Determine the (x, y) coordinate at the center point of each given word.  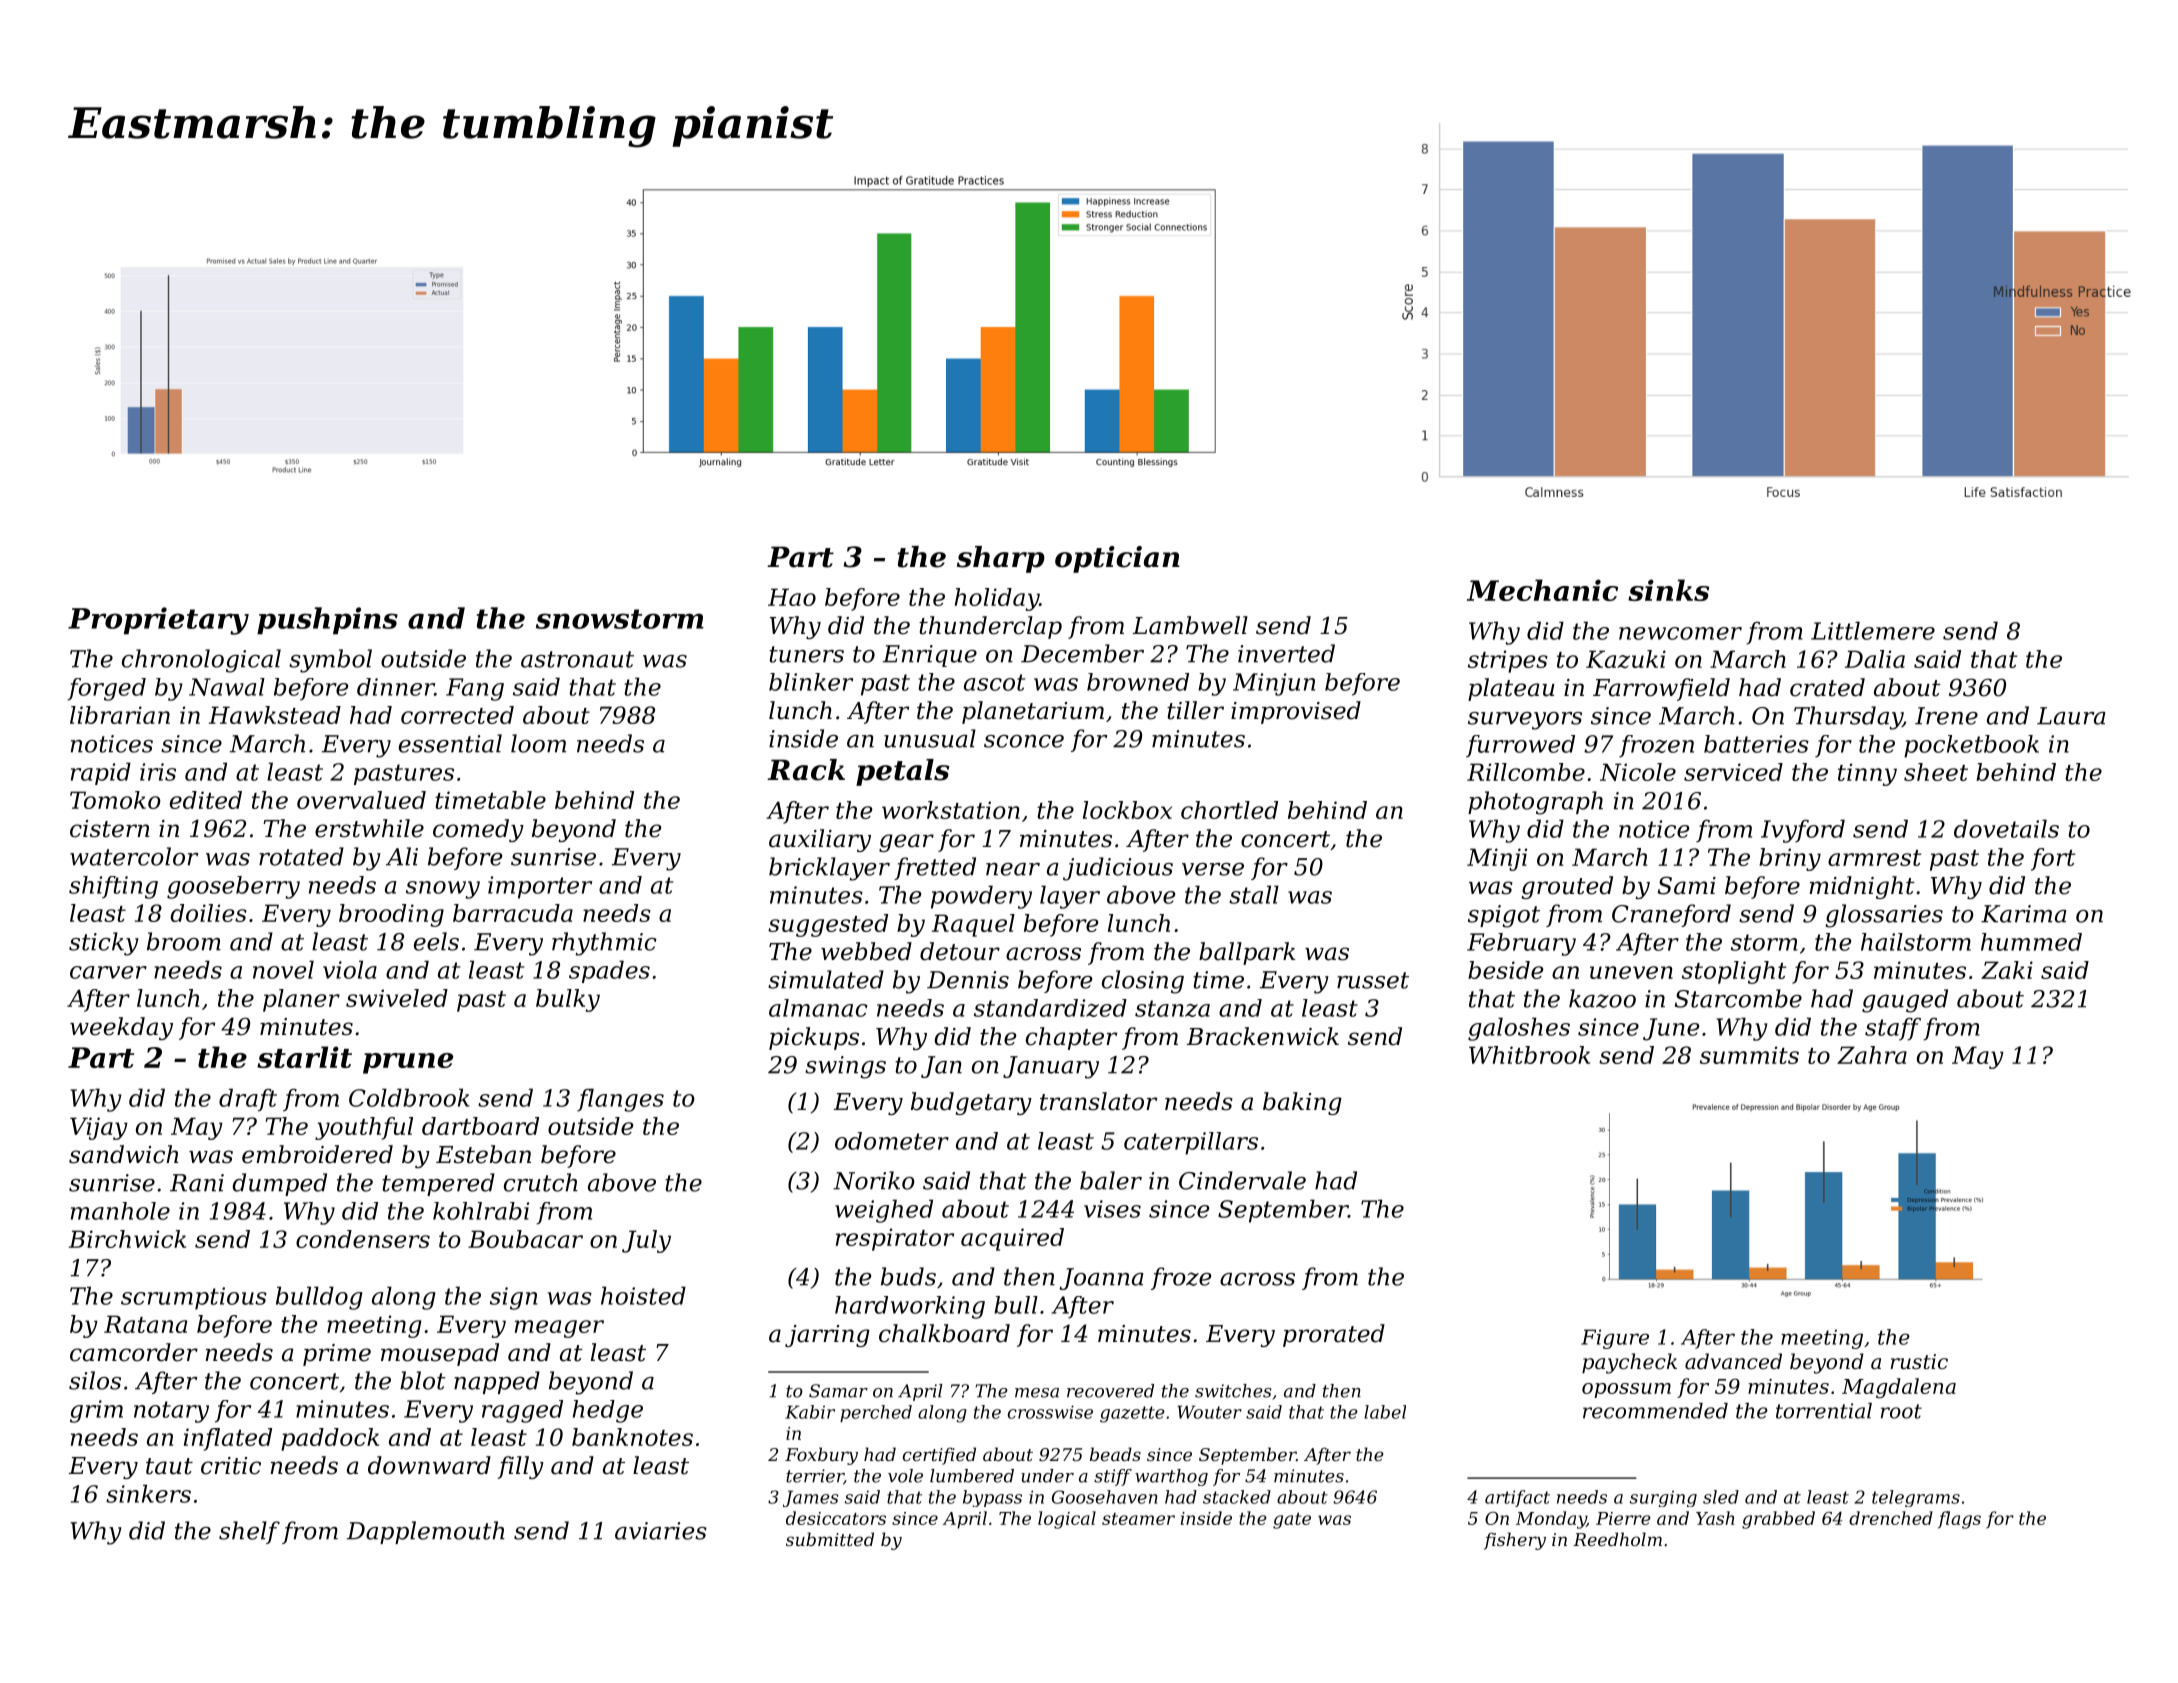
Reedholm (1617, 1539)
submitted (830, 1539)
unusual (930, 738)
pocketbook (1971, 746)
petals (902, 772)
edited (206, 800)
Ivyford (1803, 831)
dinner (396, 687)
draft (248, 1100)
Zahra (1872, 1055)
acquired (1012, 1239)
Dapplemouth (426, 1532)
